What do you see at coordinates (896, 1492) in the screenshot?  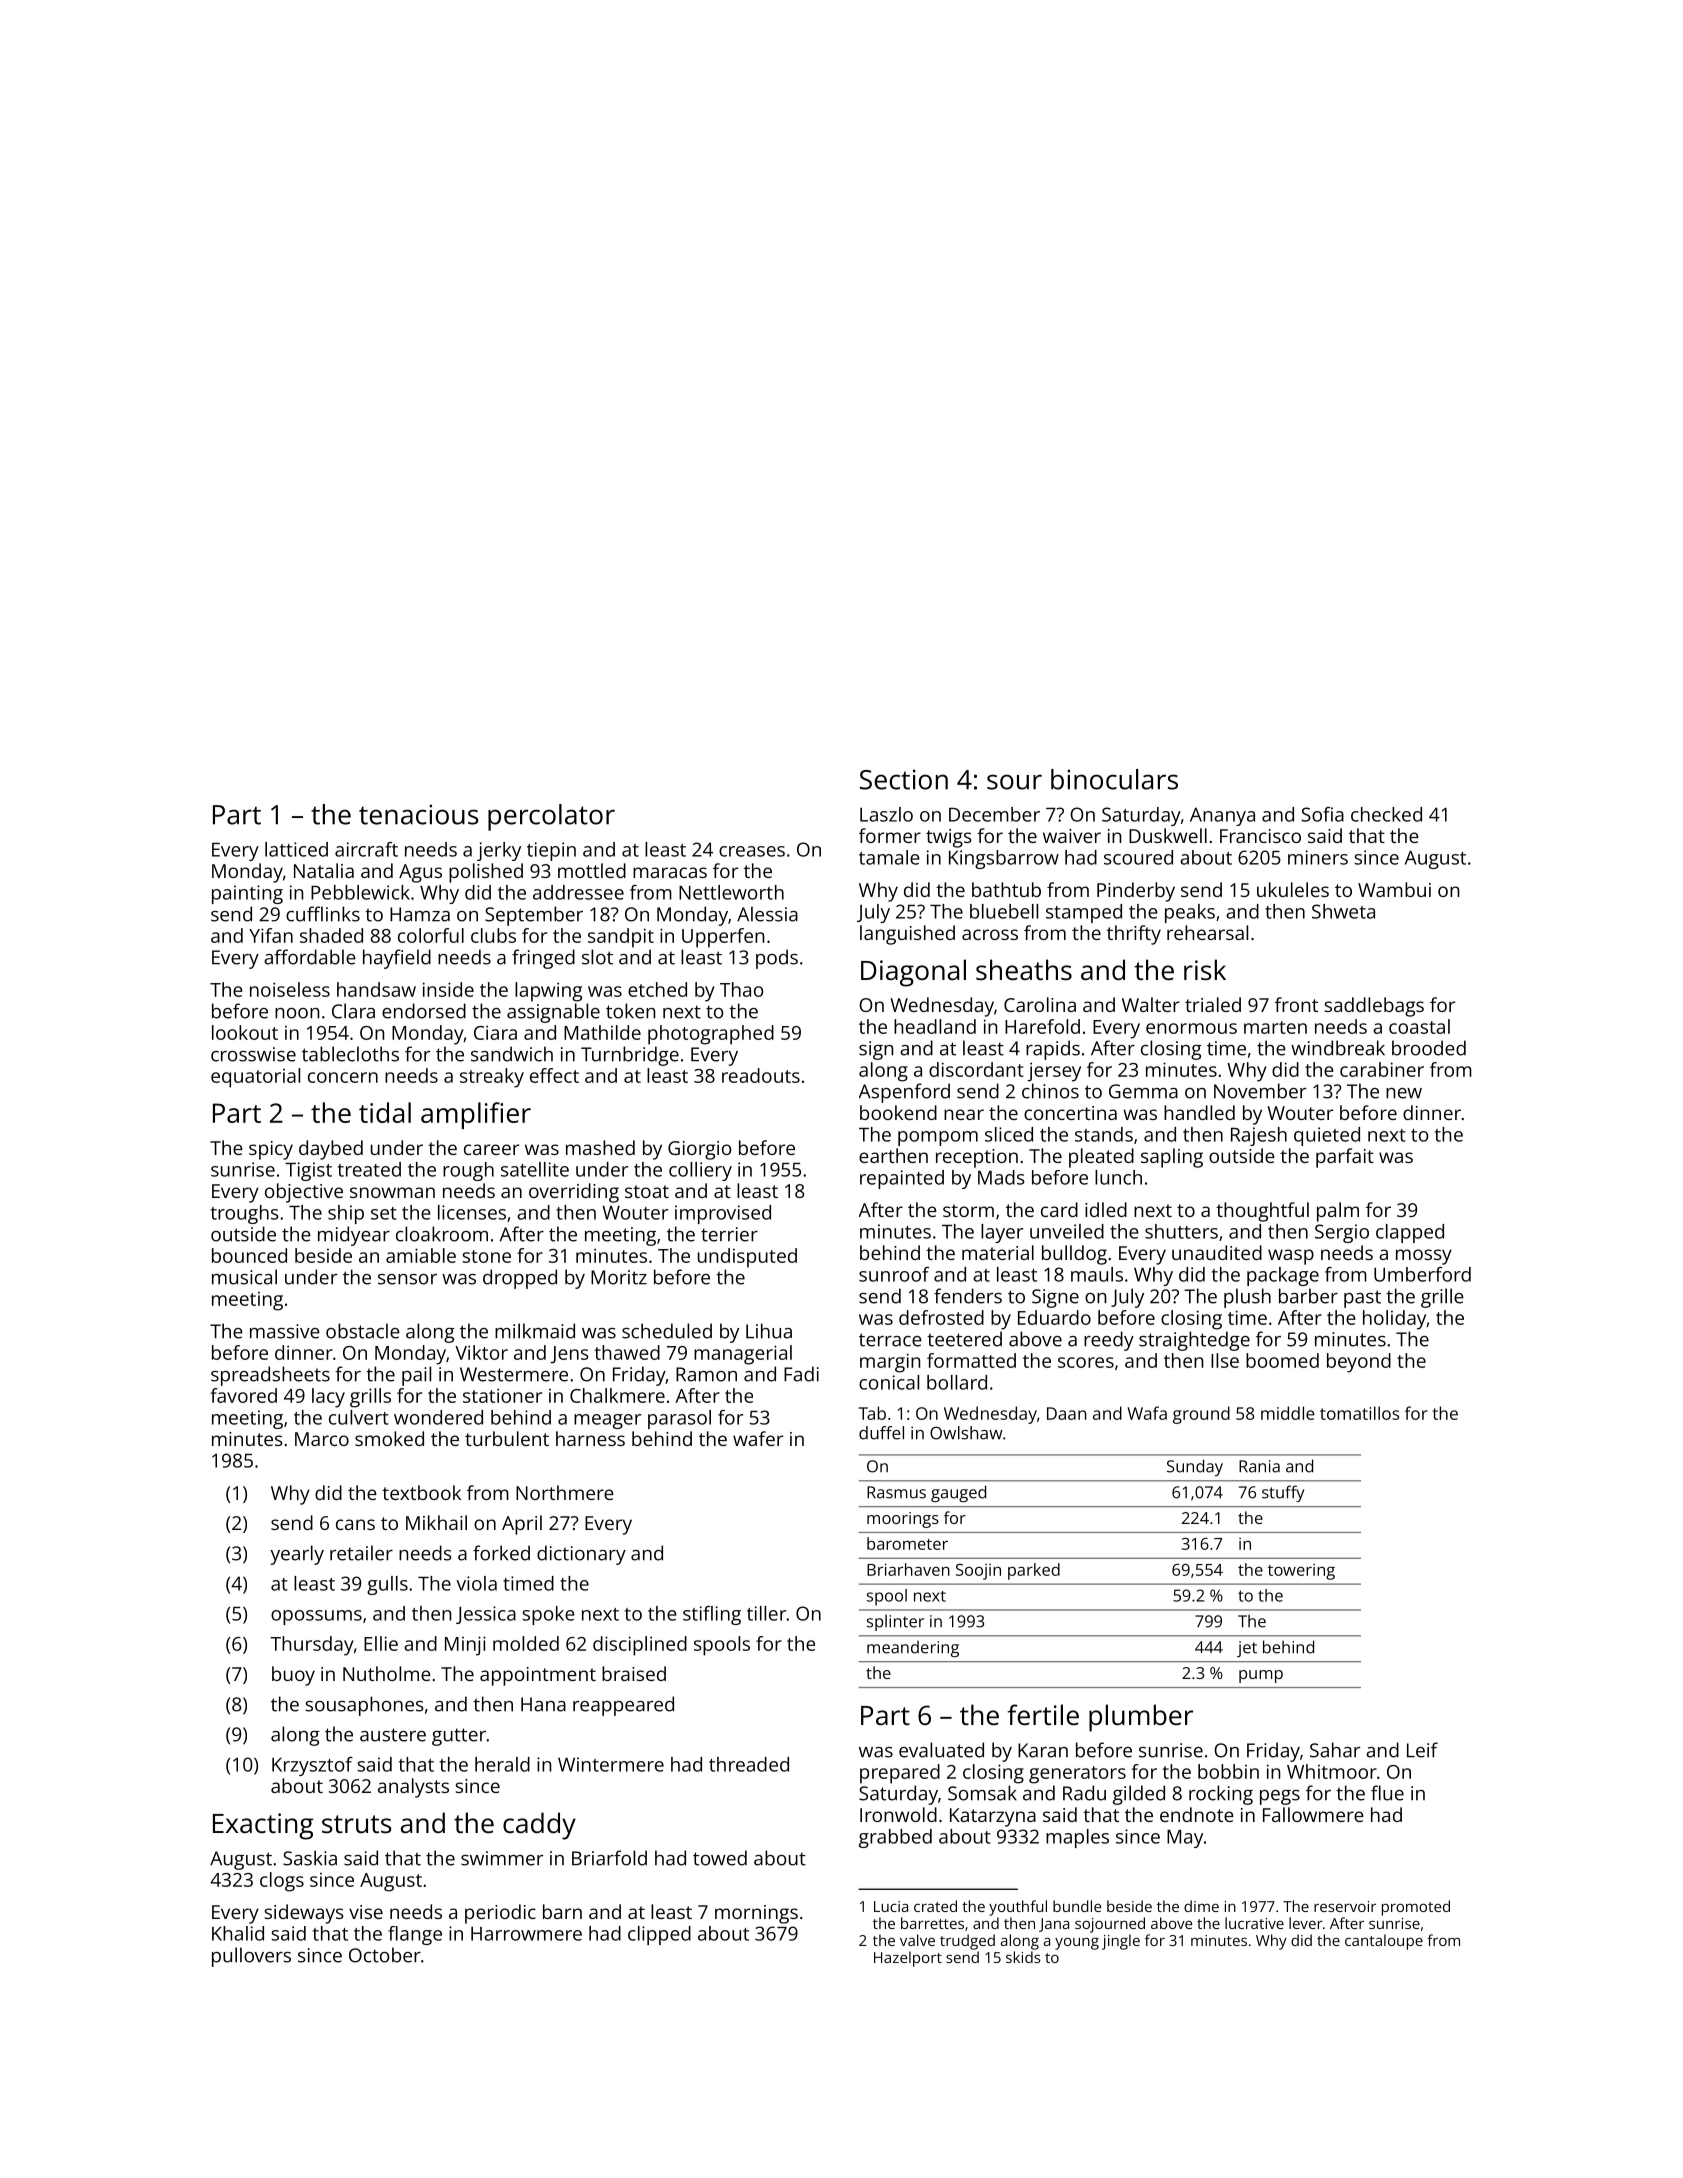 I see `Rasmus` at bounding box center [896, 1492].
